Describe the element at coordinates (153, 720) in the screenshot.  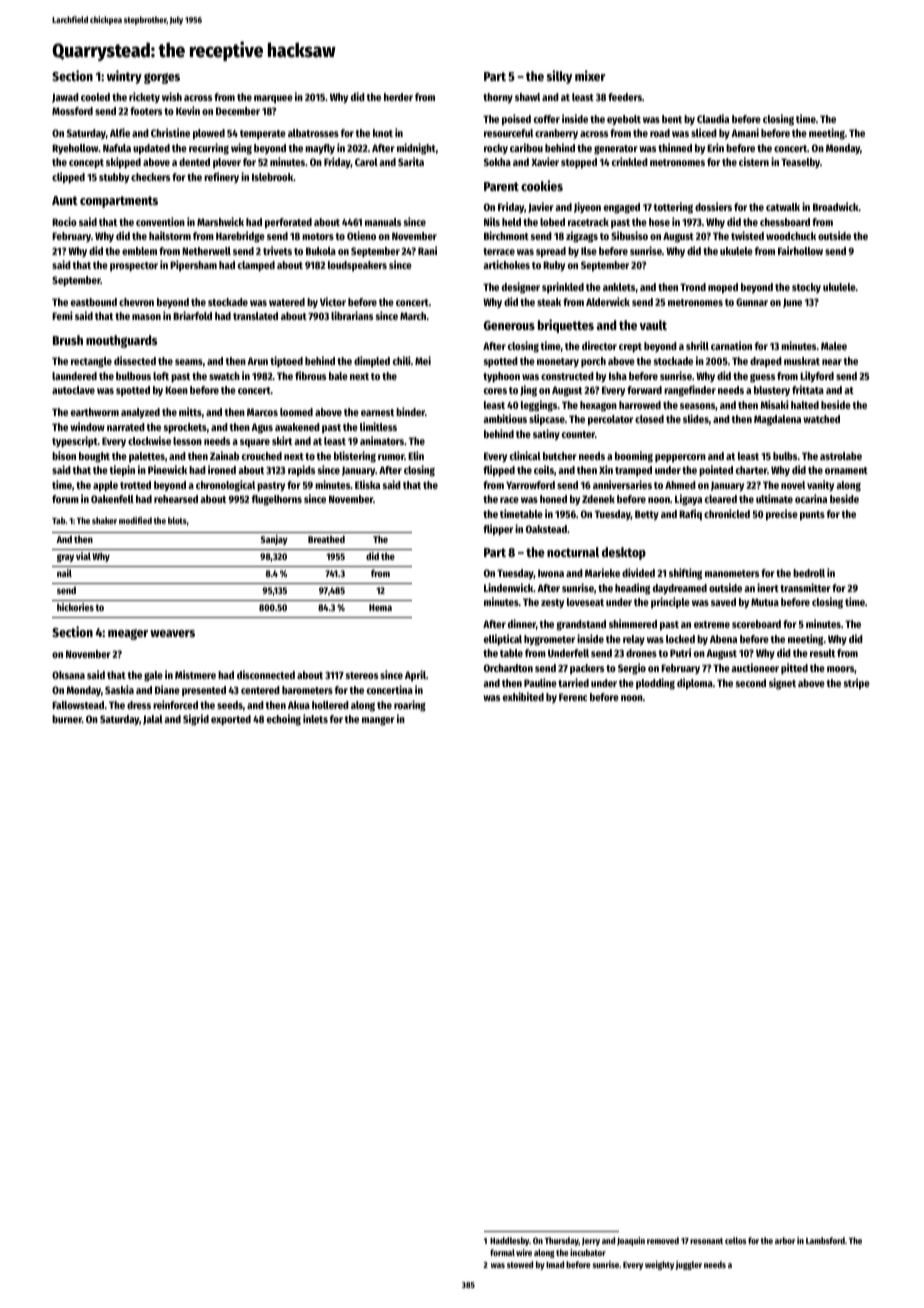
I see `Jalal` at that location.
